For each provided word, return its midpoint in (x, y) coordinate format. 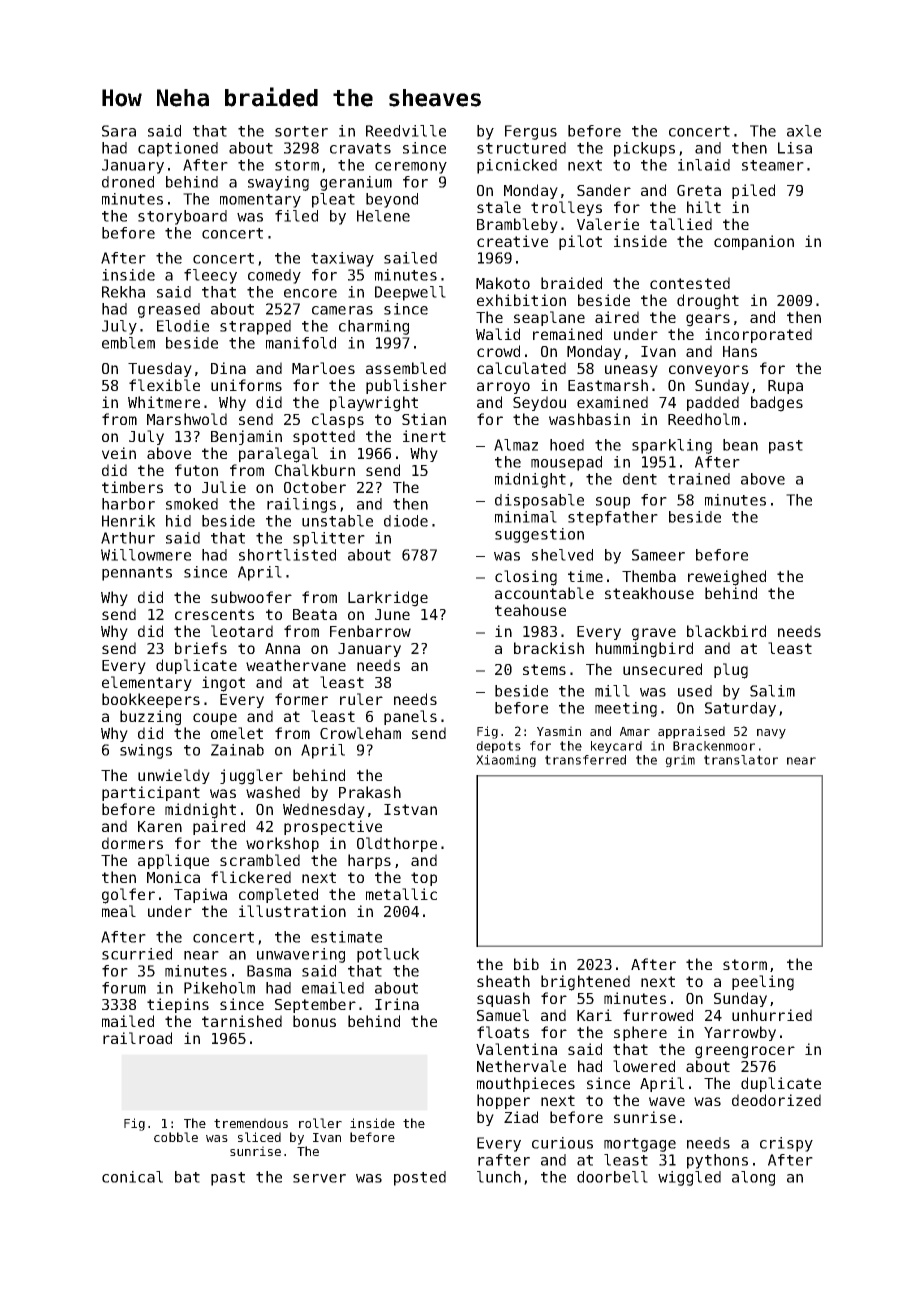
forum (124, 988)
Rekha (123, 292)
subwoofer (251, 597)
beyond (392, 200)
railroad (137, 1038)
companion (754, 242)
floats (503, 1032)
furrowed (658, 1015)
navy (771, 734)
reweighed (727, 578)
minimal (526, 517)
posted (420, 1178)
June (392, 614)
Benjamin (246, 437)
